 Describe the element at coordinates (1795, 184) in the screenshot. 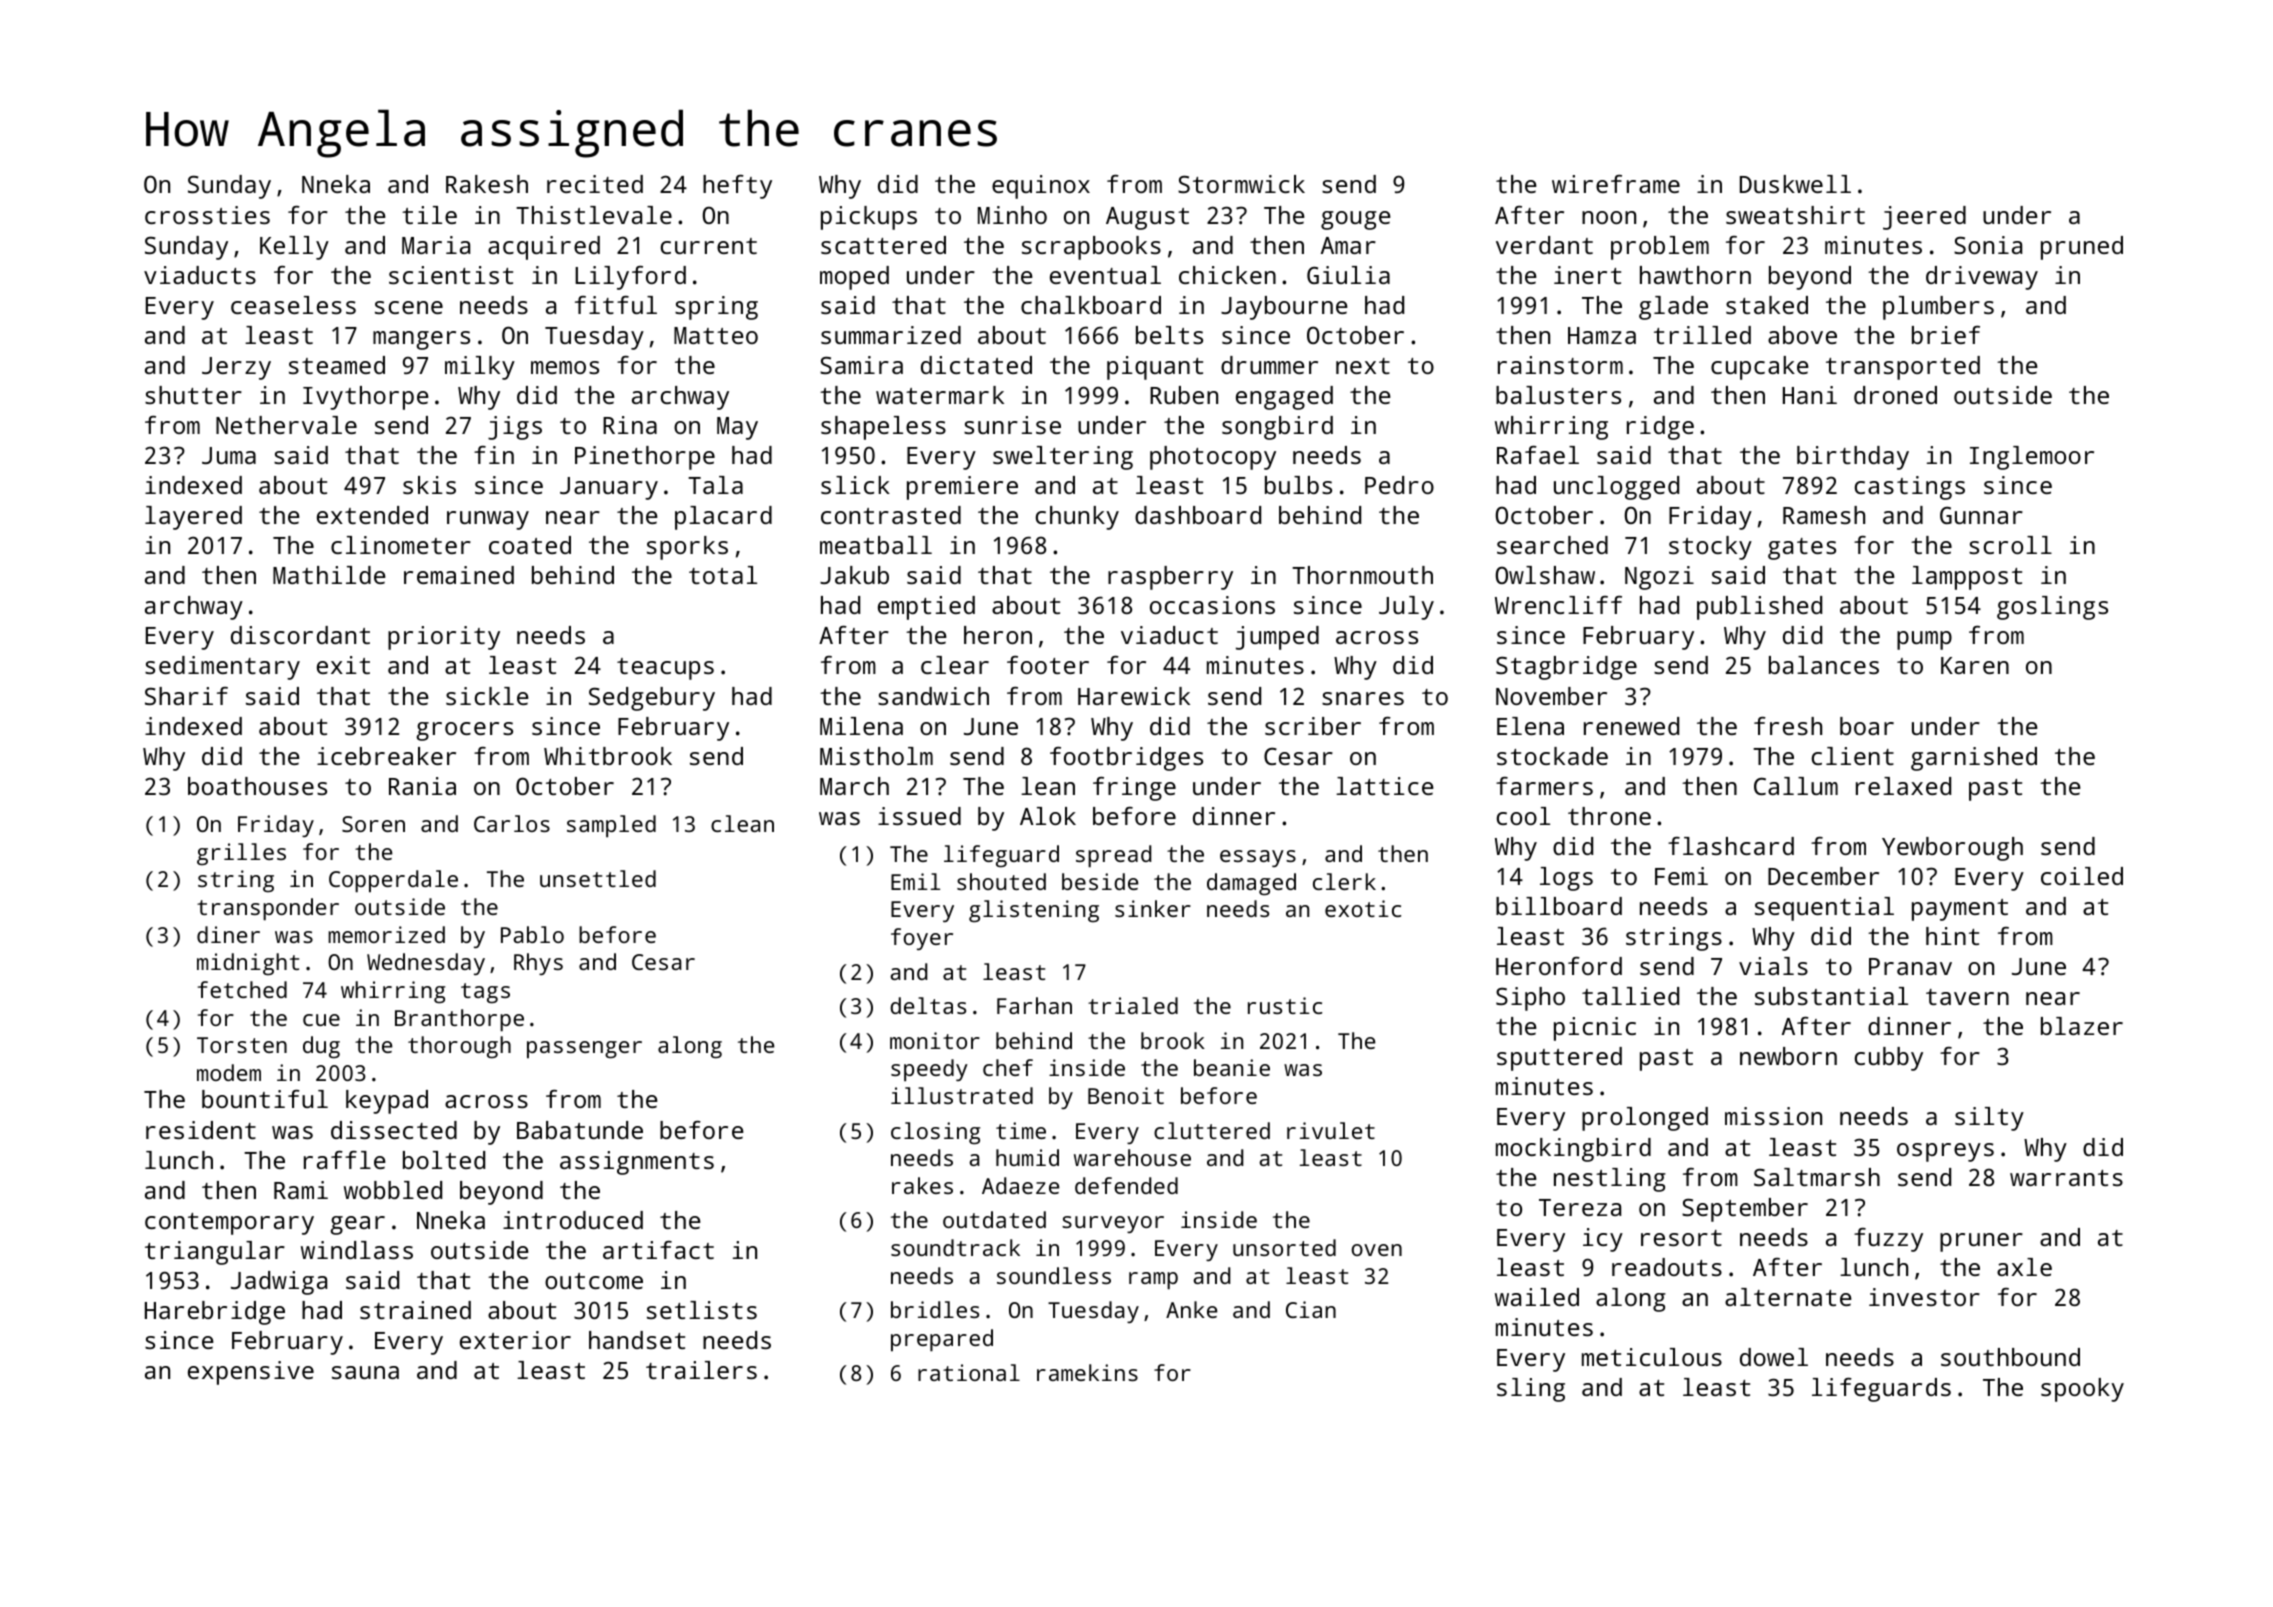

I see `Duskwell` at that location.
